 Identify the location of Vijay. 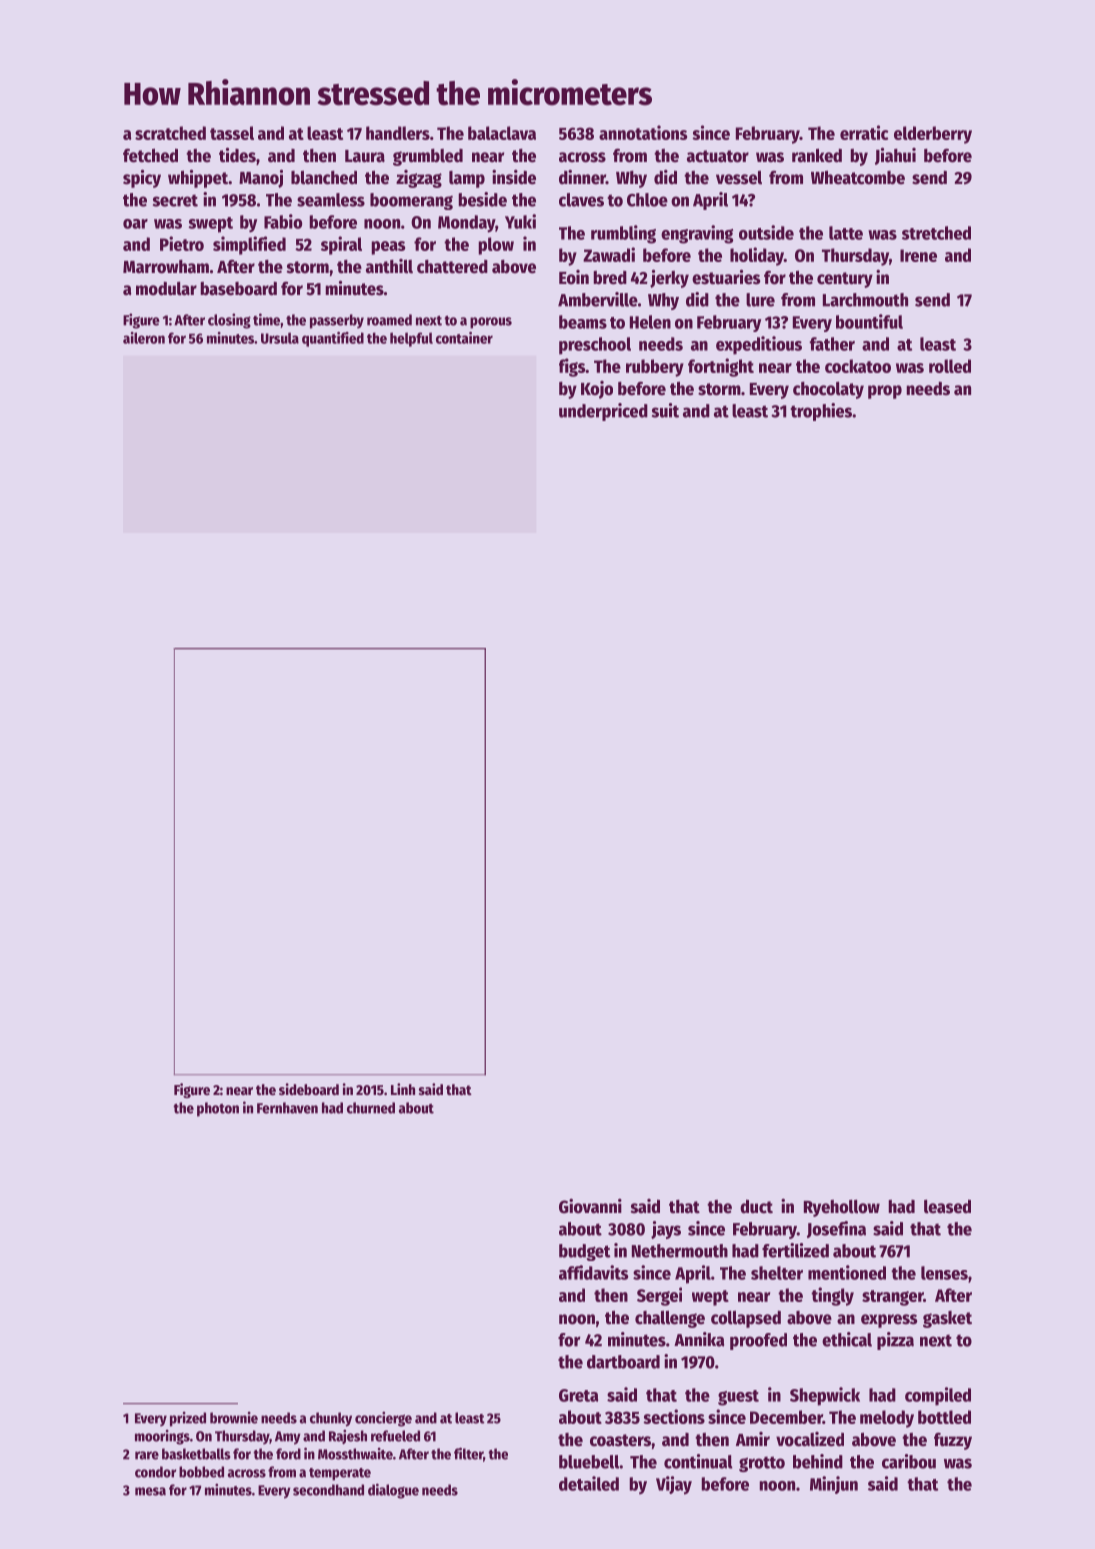
(674, 1485).
